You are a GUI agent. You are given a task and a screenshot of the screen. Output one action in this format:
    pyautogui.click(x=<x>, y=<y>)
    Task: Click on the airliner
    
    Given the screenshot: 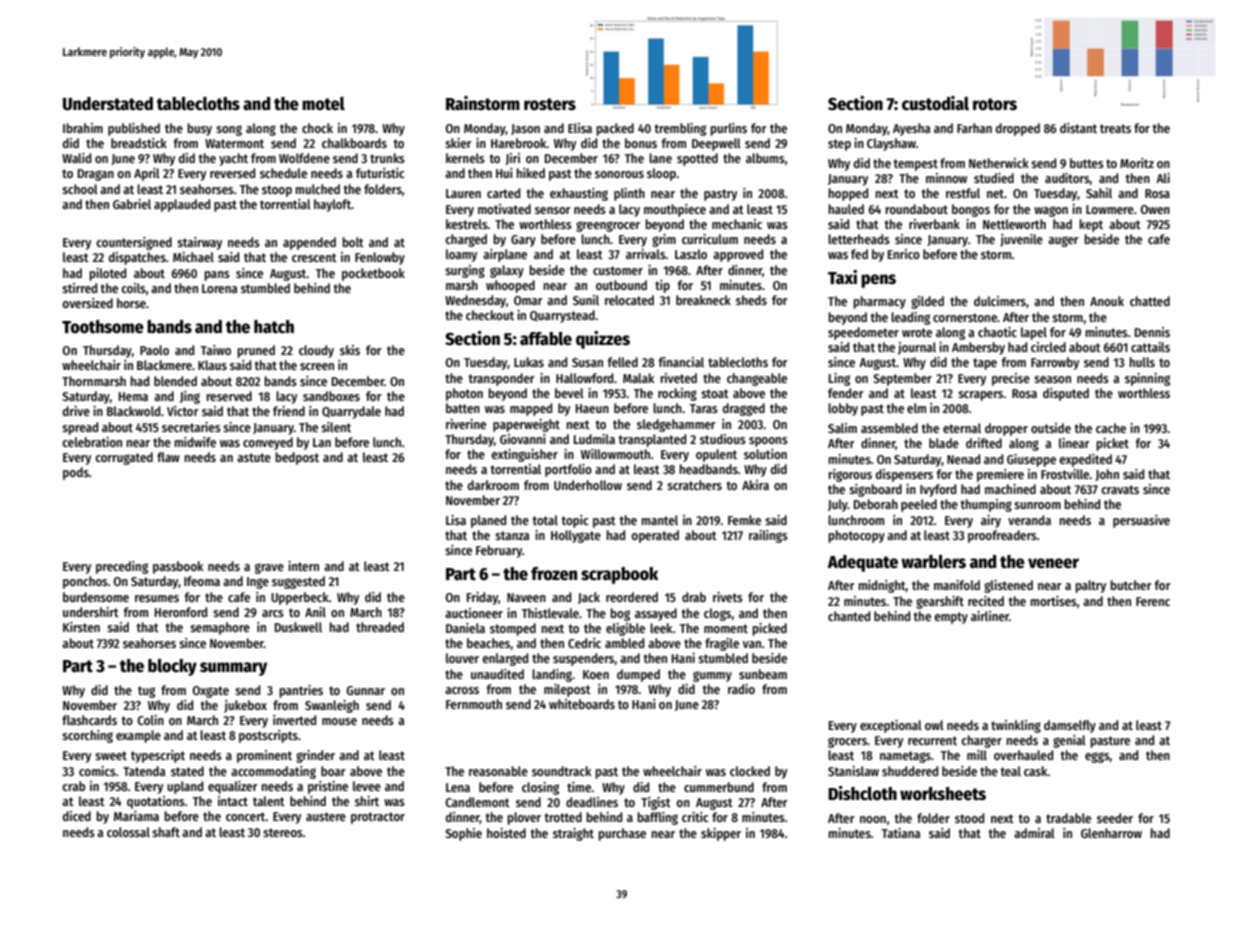 What is the action you would take?
    pyautogui.click(x=990, y=616)
